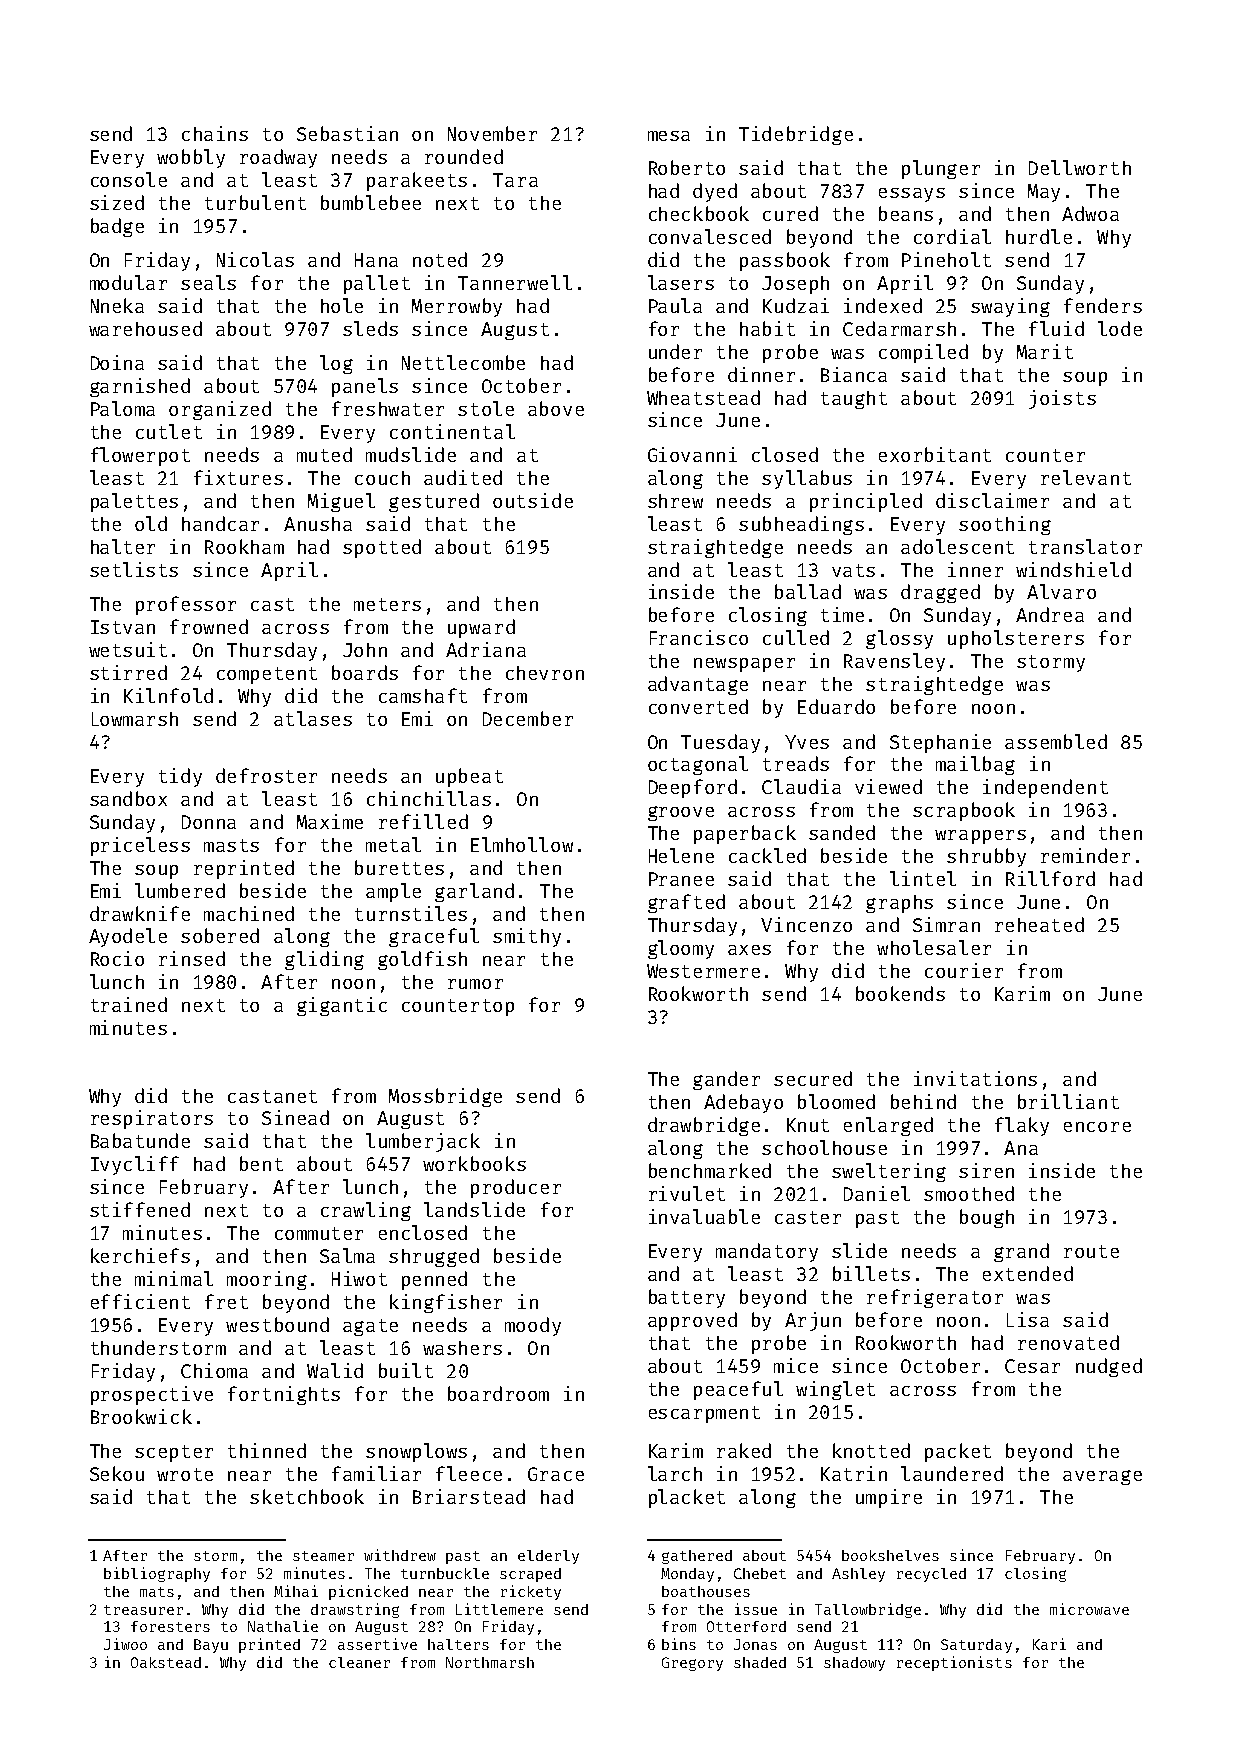 The image size is (1240, 1754). What do you see at coordinates (941, 169) in the image?
I see `plunger` at bounding box center [941, 169].
